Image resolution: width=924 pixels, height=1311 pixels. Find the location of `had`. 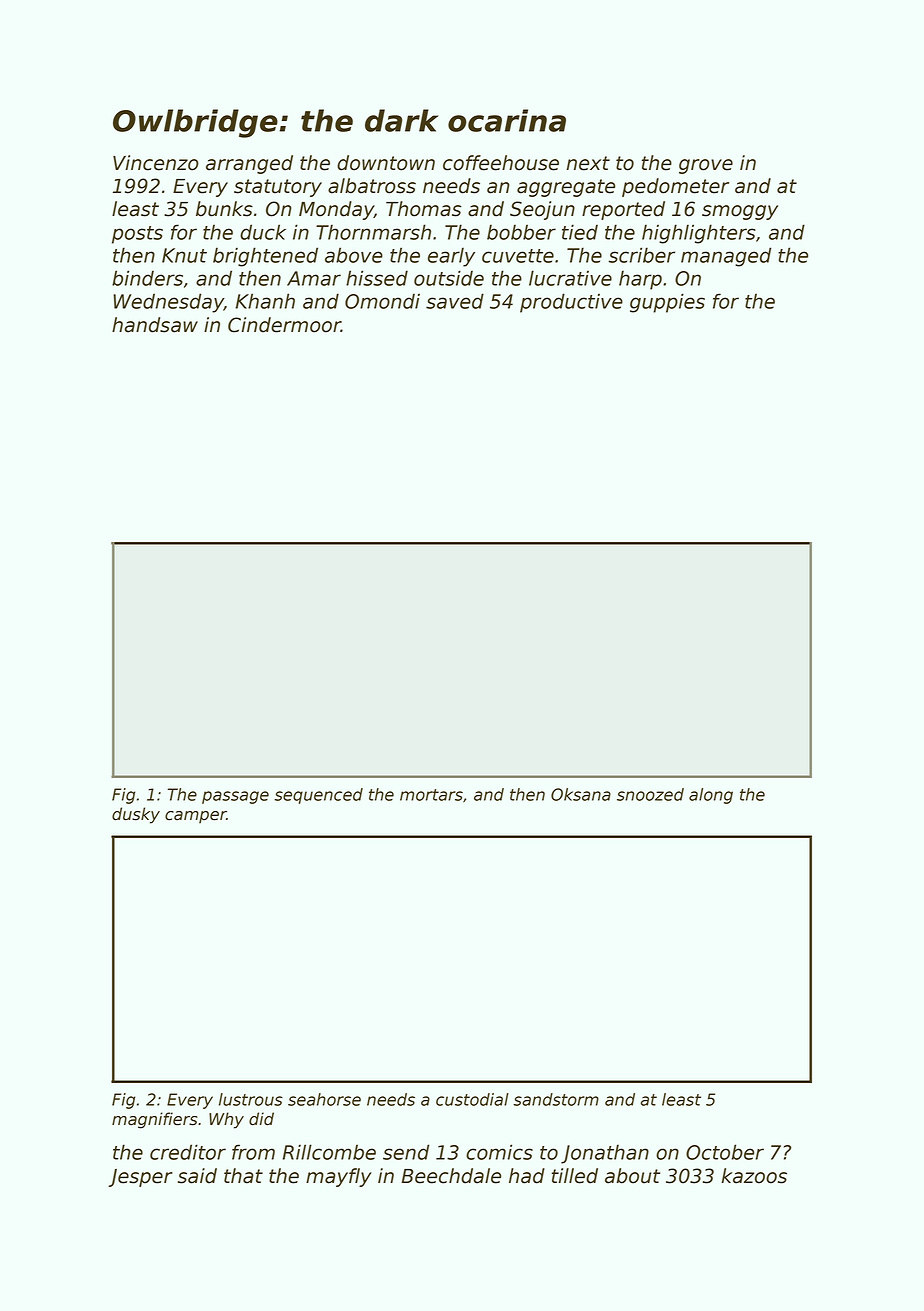

had is located at coordinates (527, 1176).
